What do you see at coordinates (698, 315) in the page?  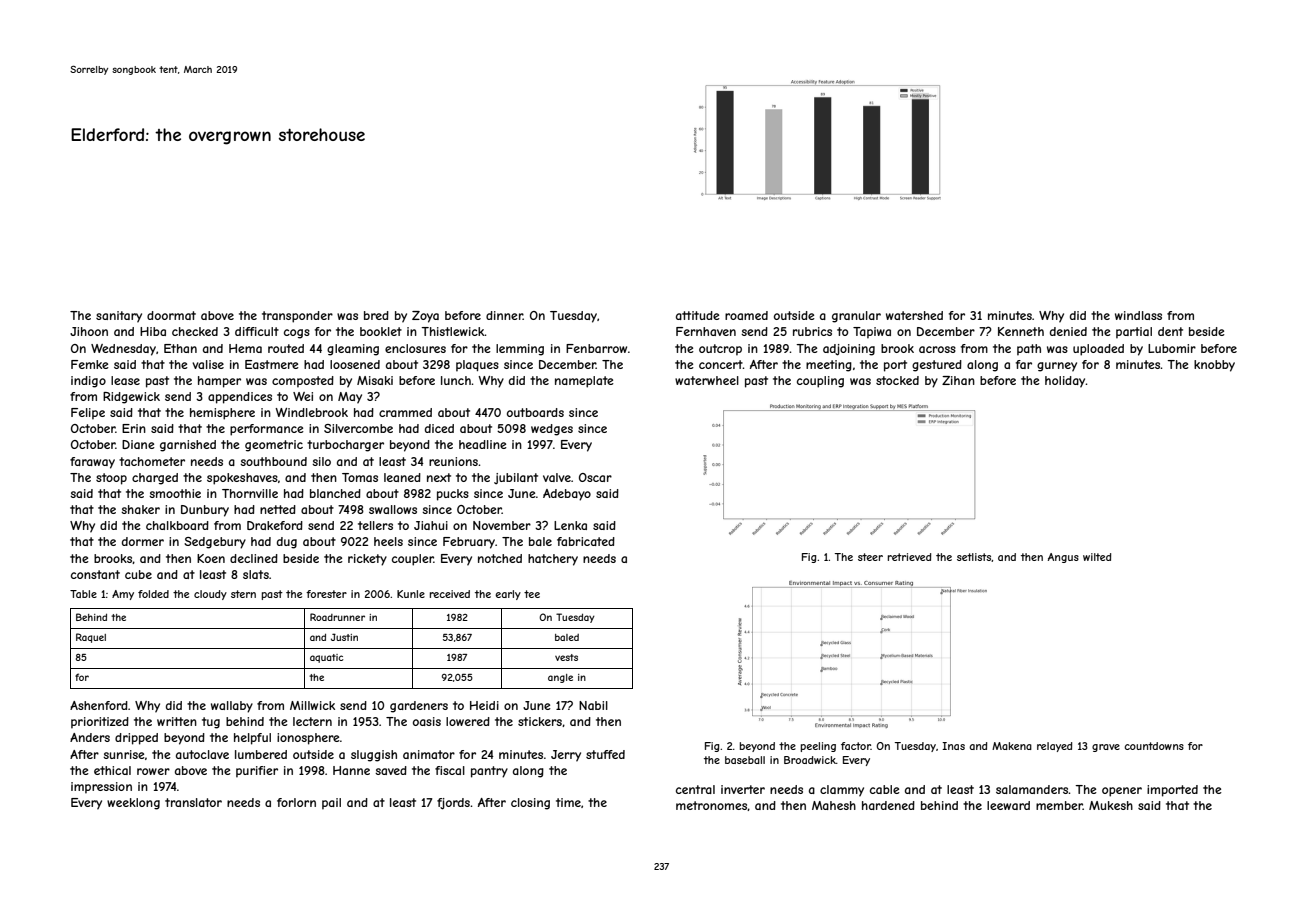 I see `attitude` at bounding box center [698, 315].
